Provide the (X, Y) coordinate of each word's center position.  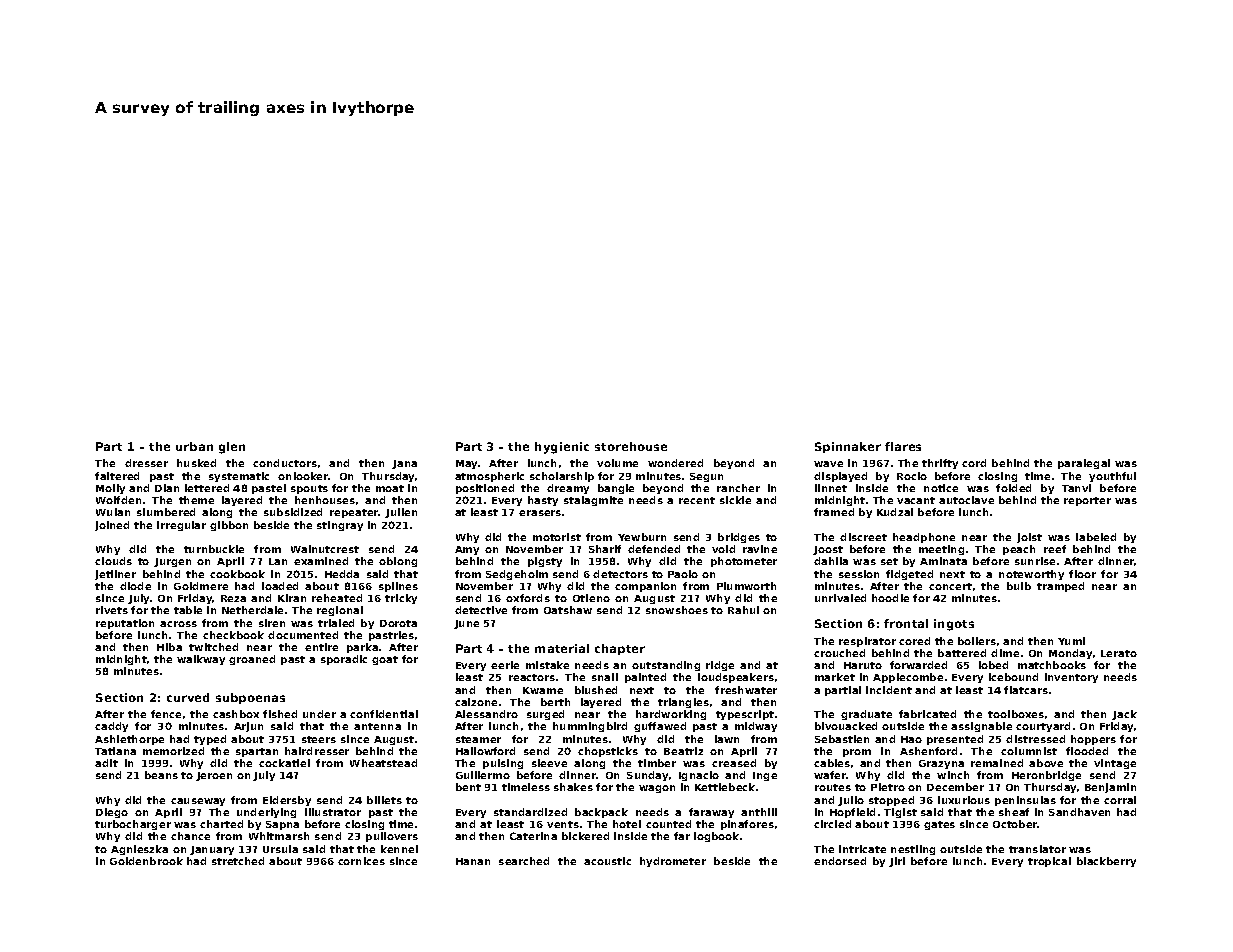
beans (161, 775)
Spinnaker (848, 447)
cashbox (236, 714)
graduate (866, 715)
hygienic (562, 448)
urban (194, 446)
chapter (620, 649)
